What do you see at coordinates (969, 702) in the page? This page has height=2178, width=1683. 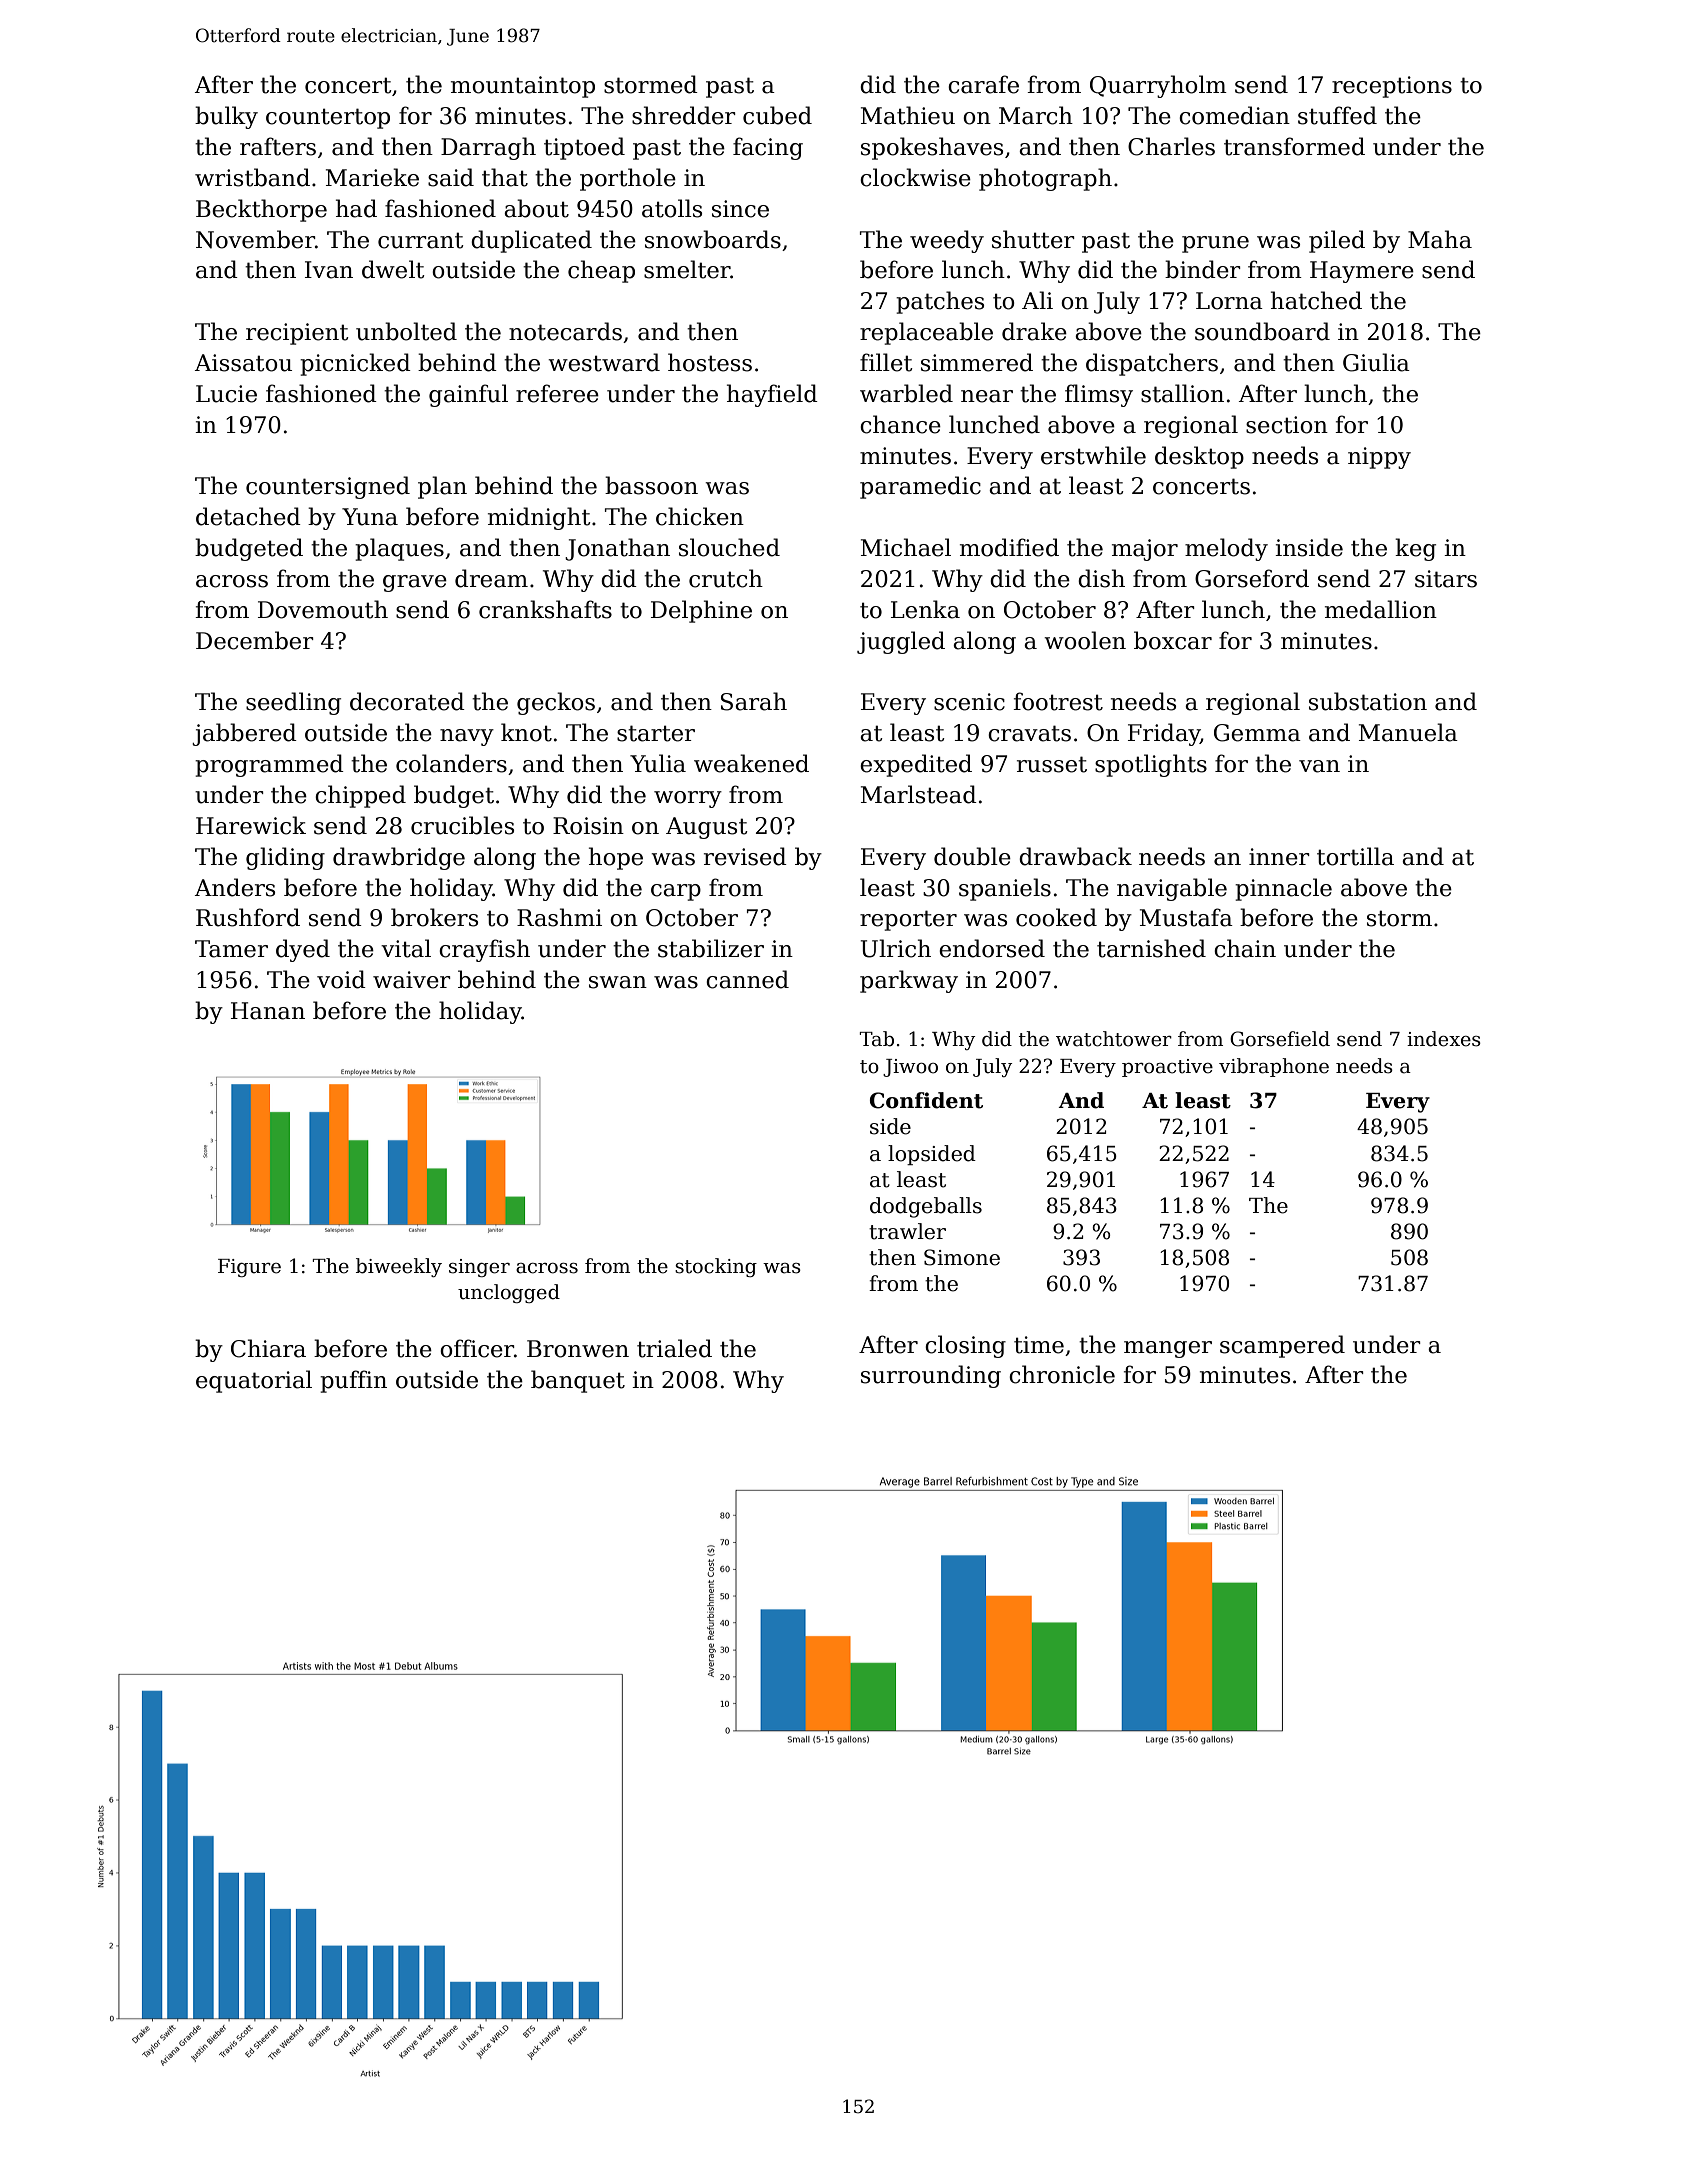 I see `scenic` at bounding box center [969, 702].
